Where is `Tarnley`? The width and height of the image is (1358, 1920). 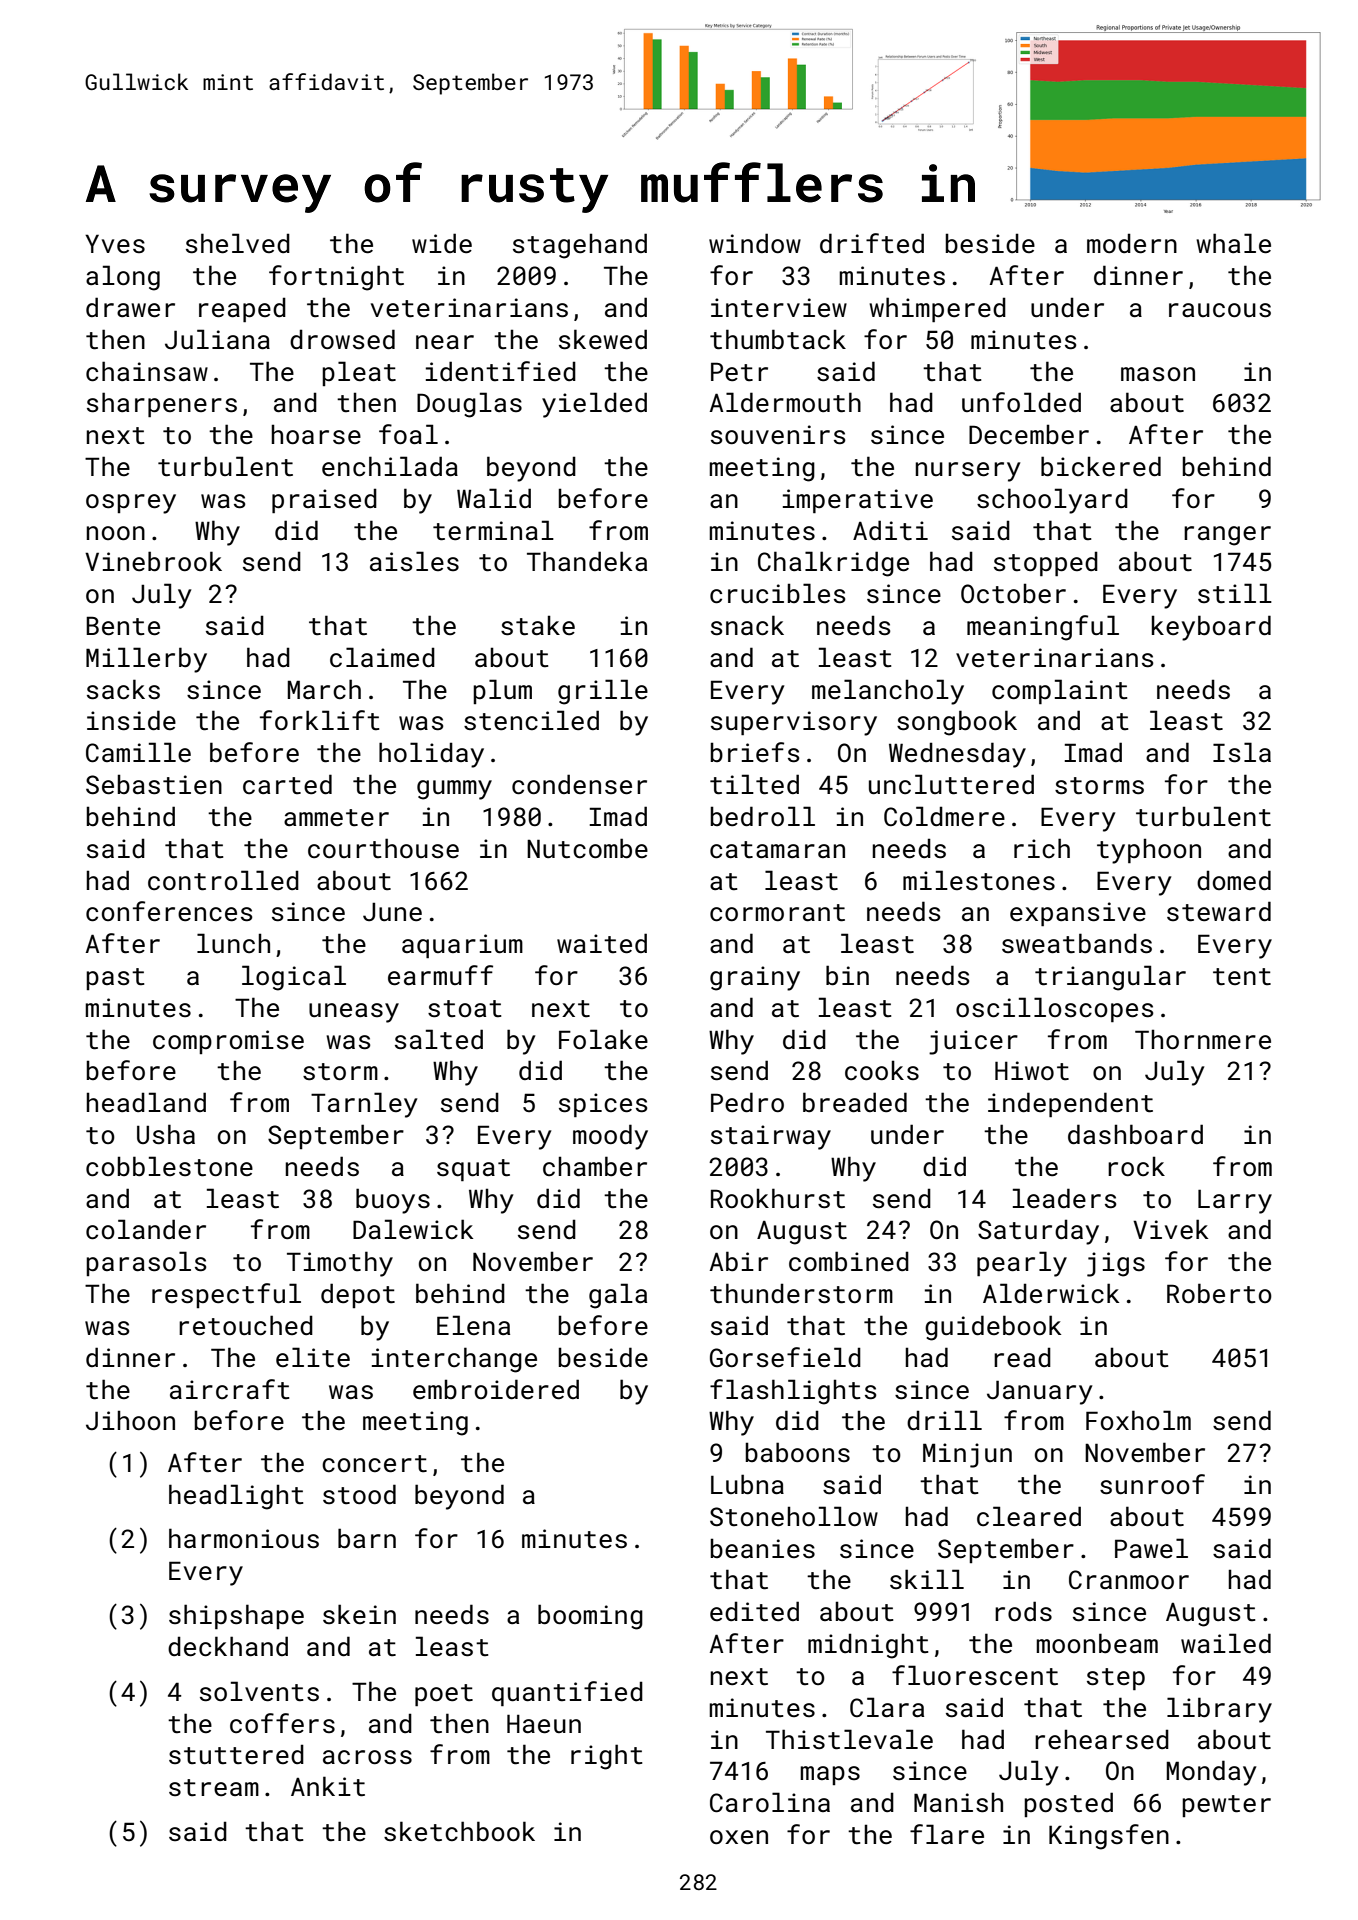 Tarnley is located at coordinates (364, 1105).
